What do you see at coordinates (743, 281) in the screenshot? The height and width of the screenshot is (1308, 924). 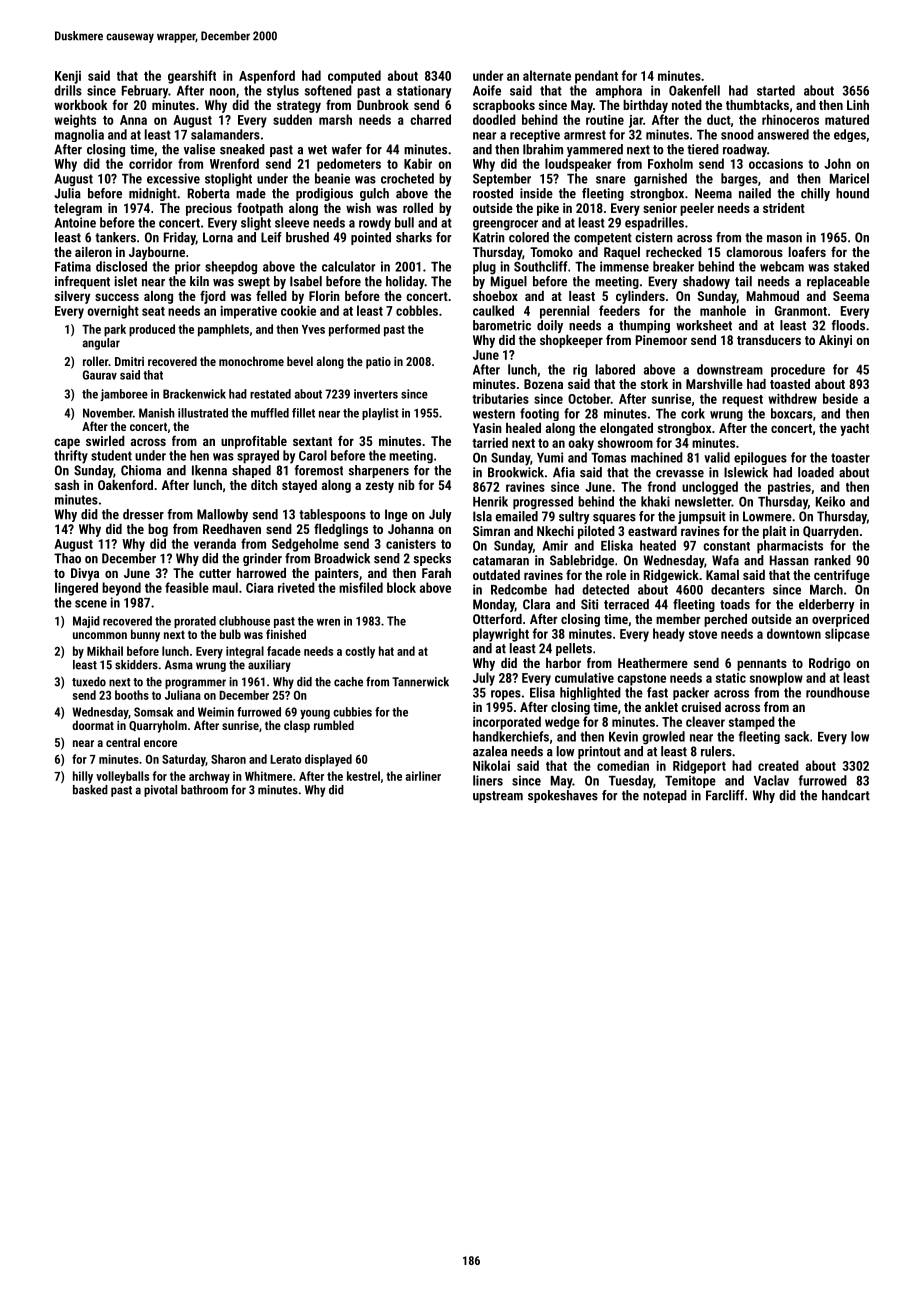 I see `tail` at bounding box center [743, 281].
